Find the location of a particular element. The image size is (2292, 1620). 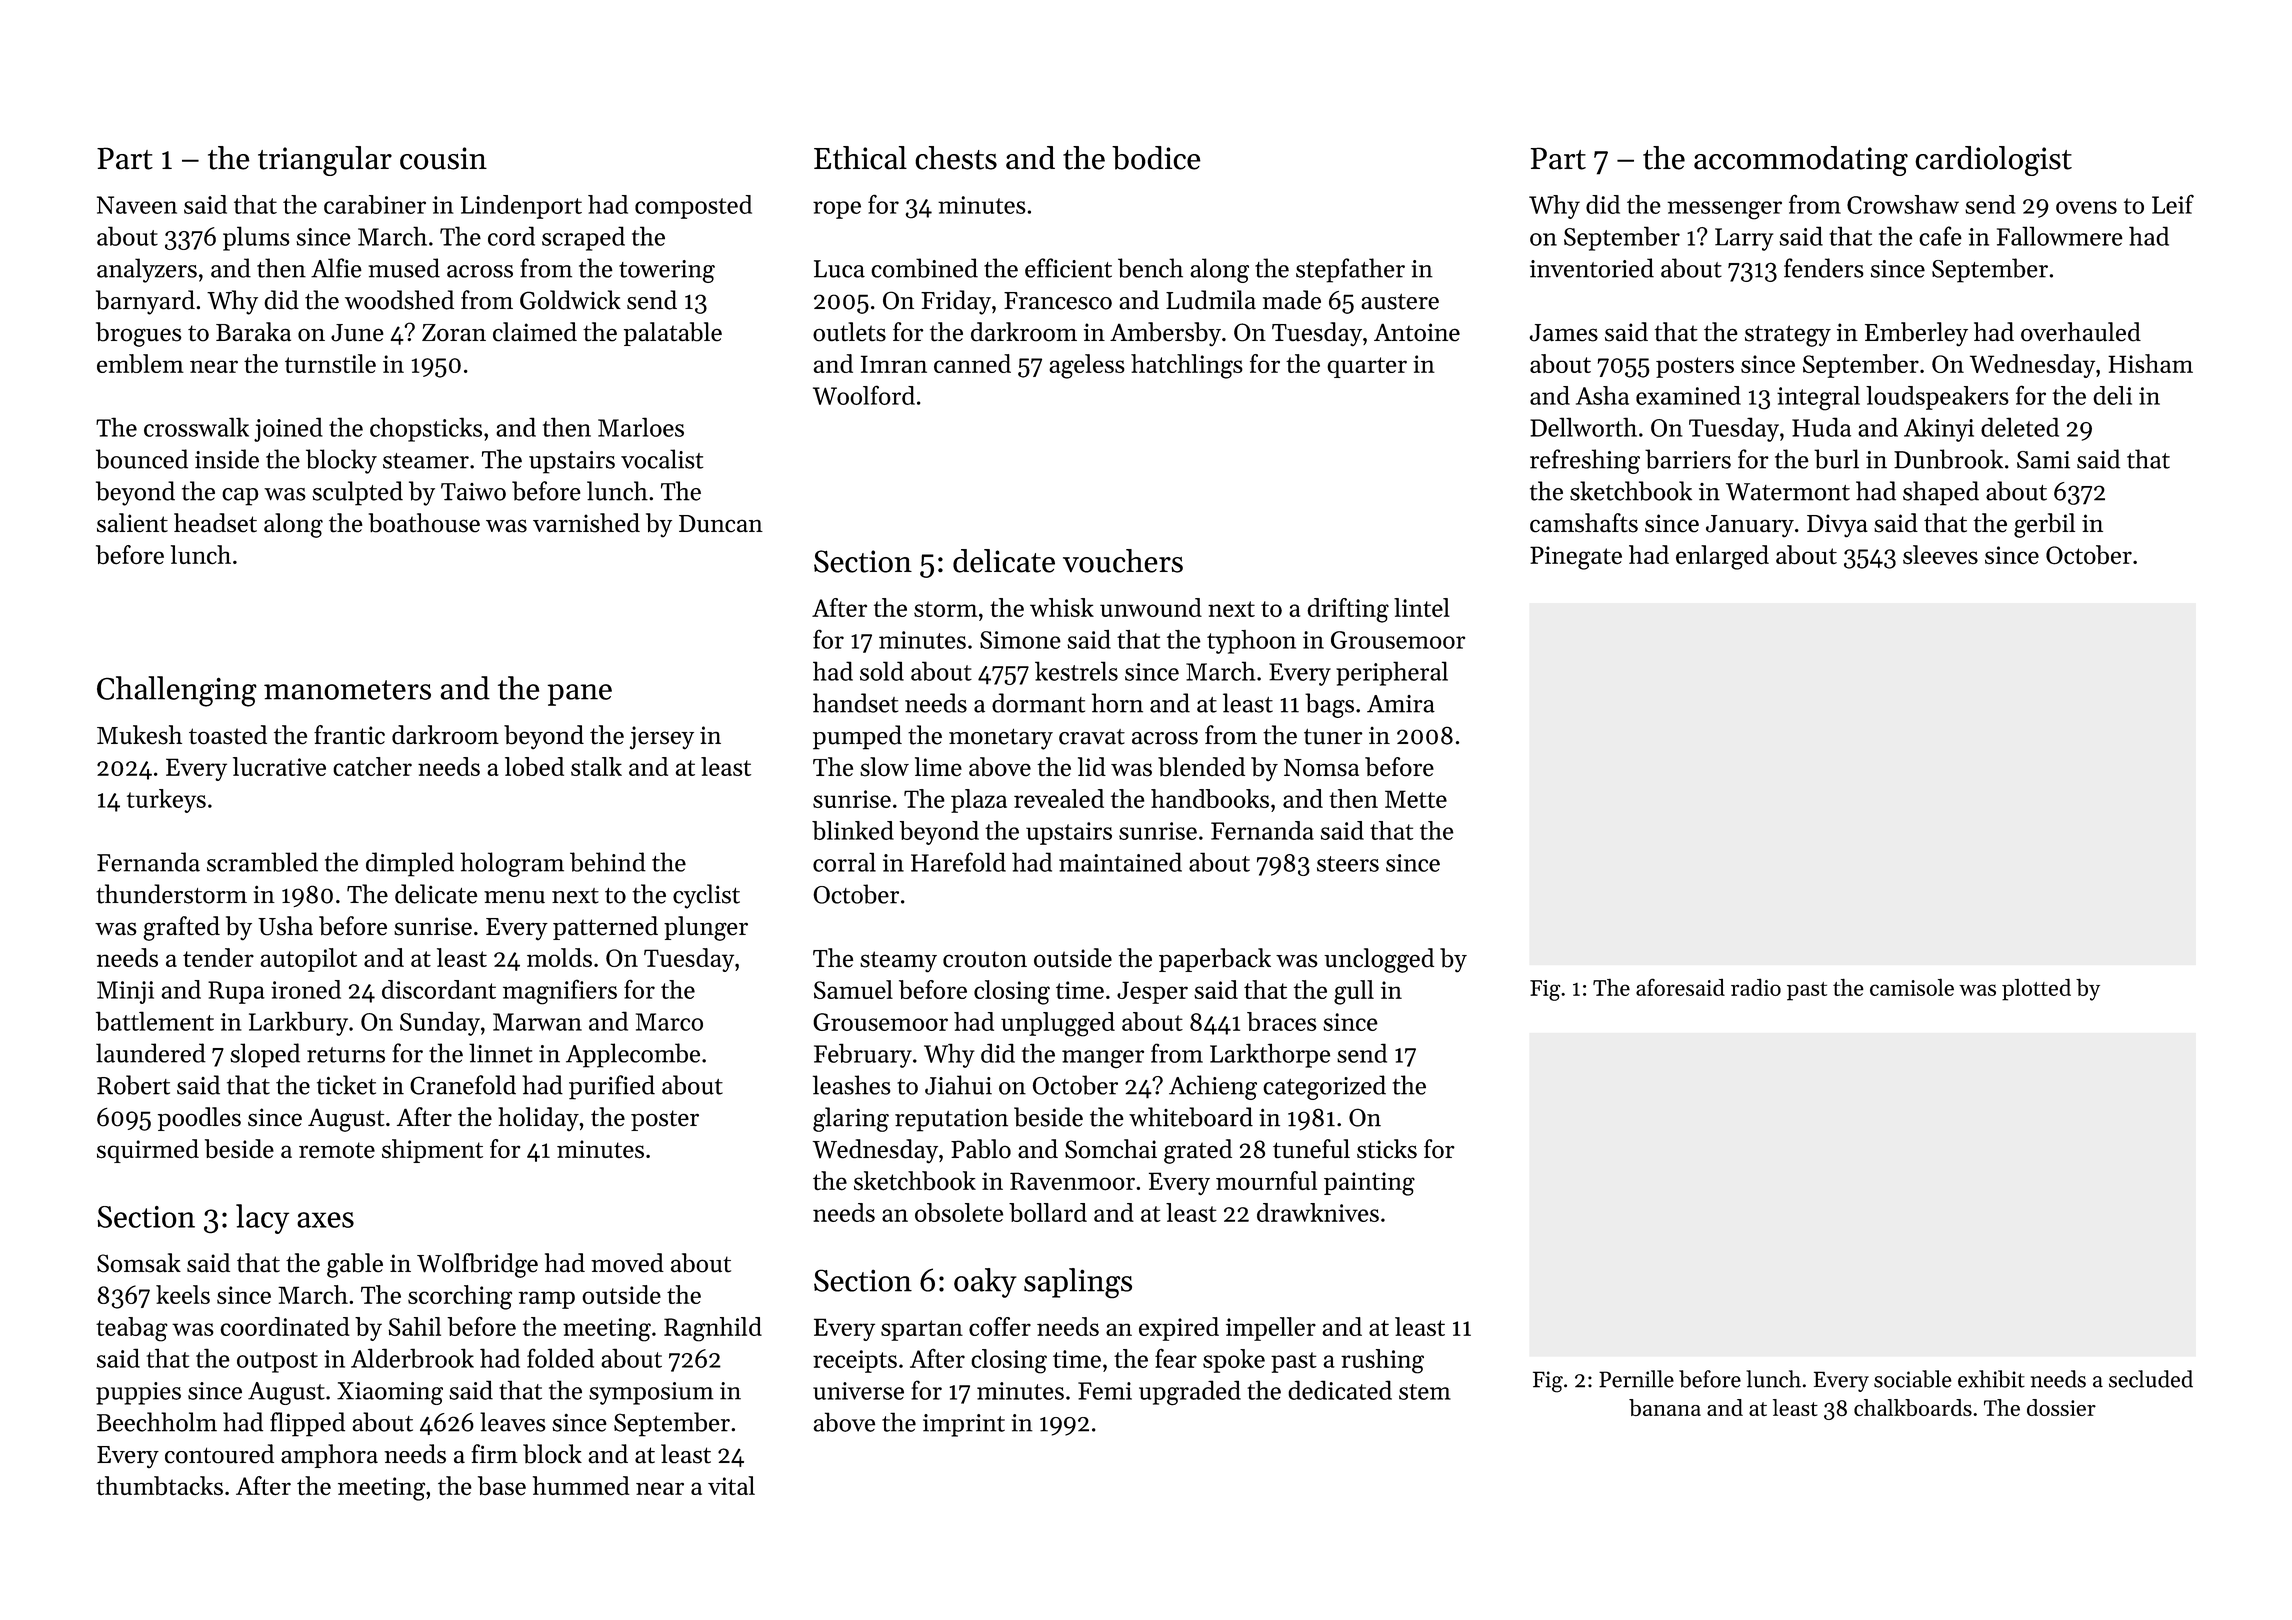

Larkbury is located at coordinates (298, 1023).
